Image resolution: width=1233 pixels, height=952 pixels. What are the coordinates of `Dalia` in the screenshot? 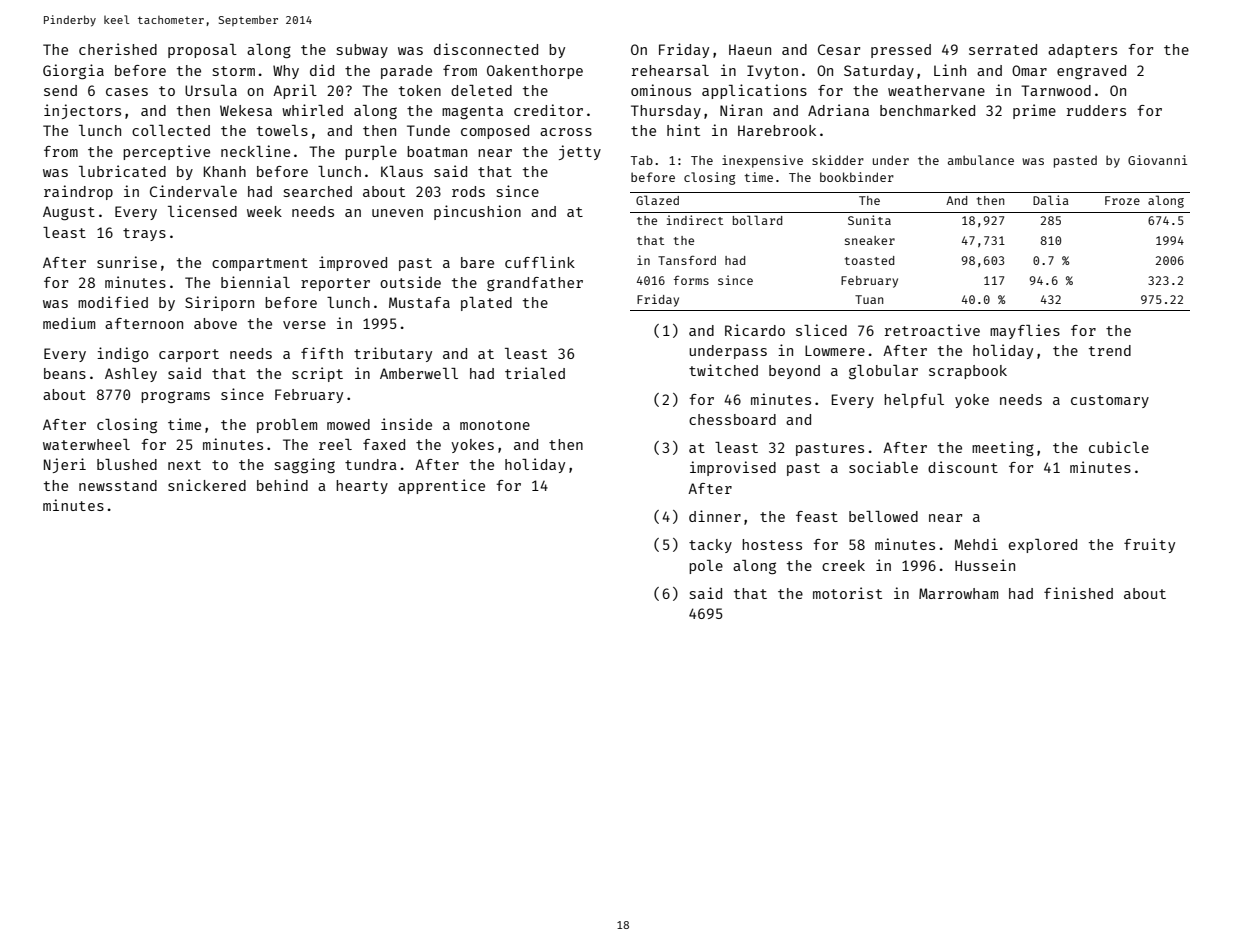 It's located at (1051, 200).
